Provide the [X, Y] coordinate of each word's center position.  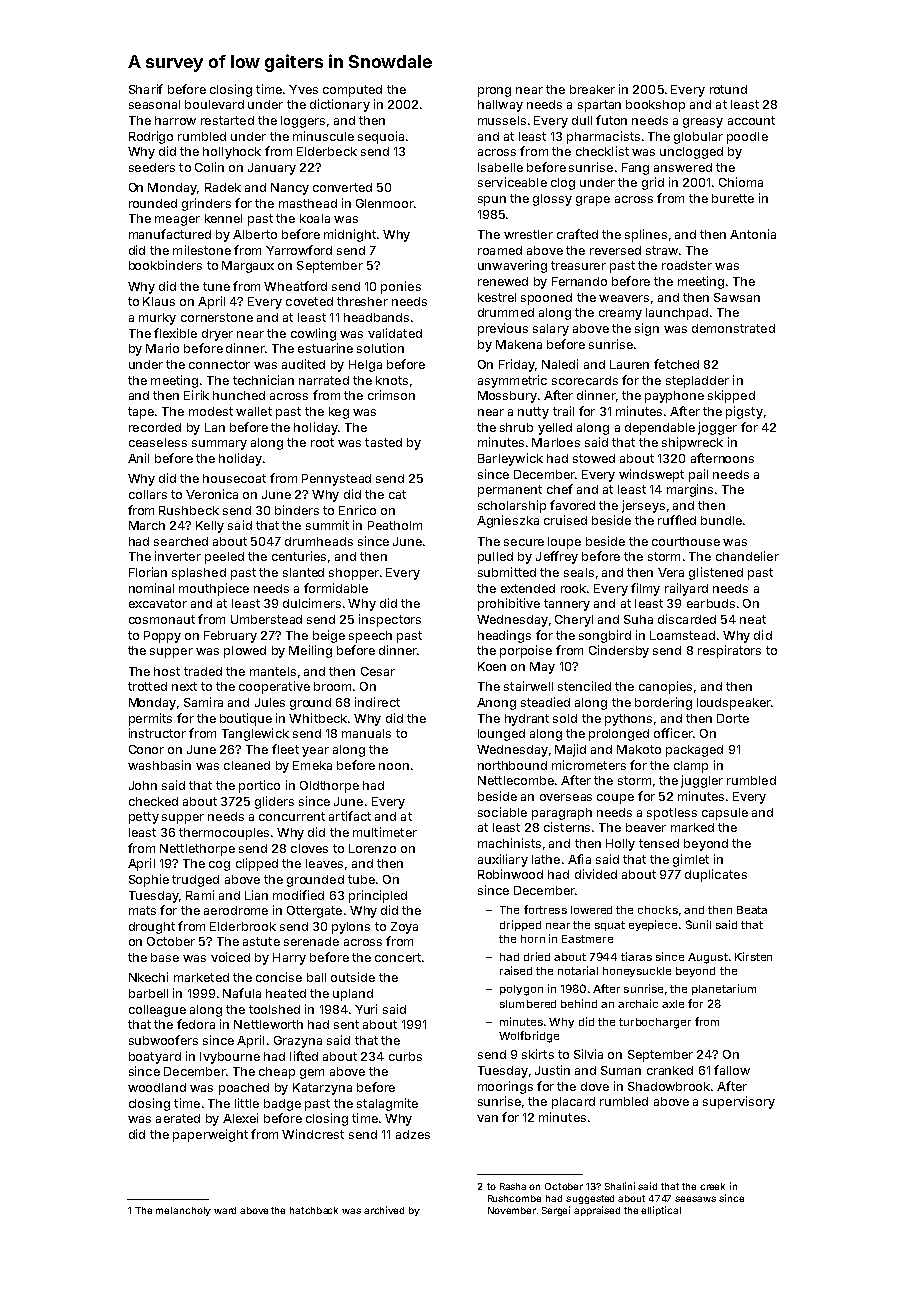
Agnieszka [508, 521]
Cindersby [619, 651]
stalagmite [387, 1104]
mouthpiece [214, 589]
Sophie [149, 880]
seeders [152, 167]
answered [683, 167]
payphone [674, 397]
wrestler [528, 234]
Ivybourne [230, 1058]
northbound [512, 765]
